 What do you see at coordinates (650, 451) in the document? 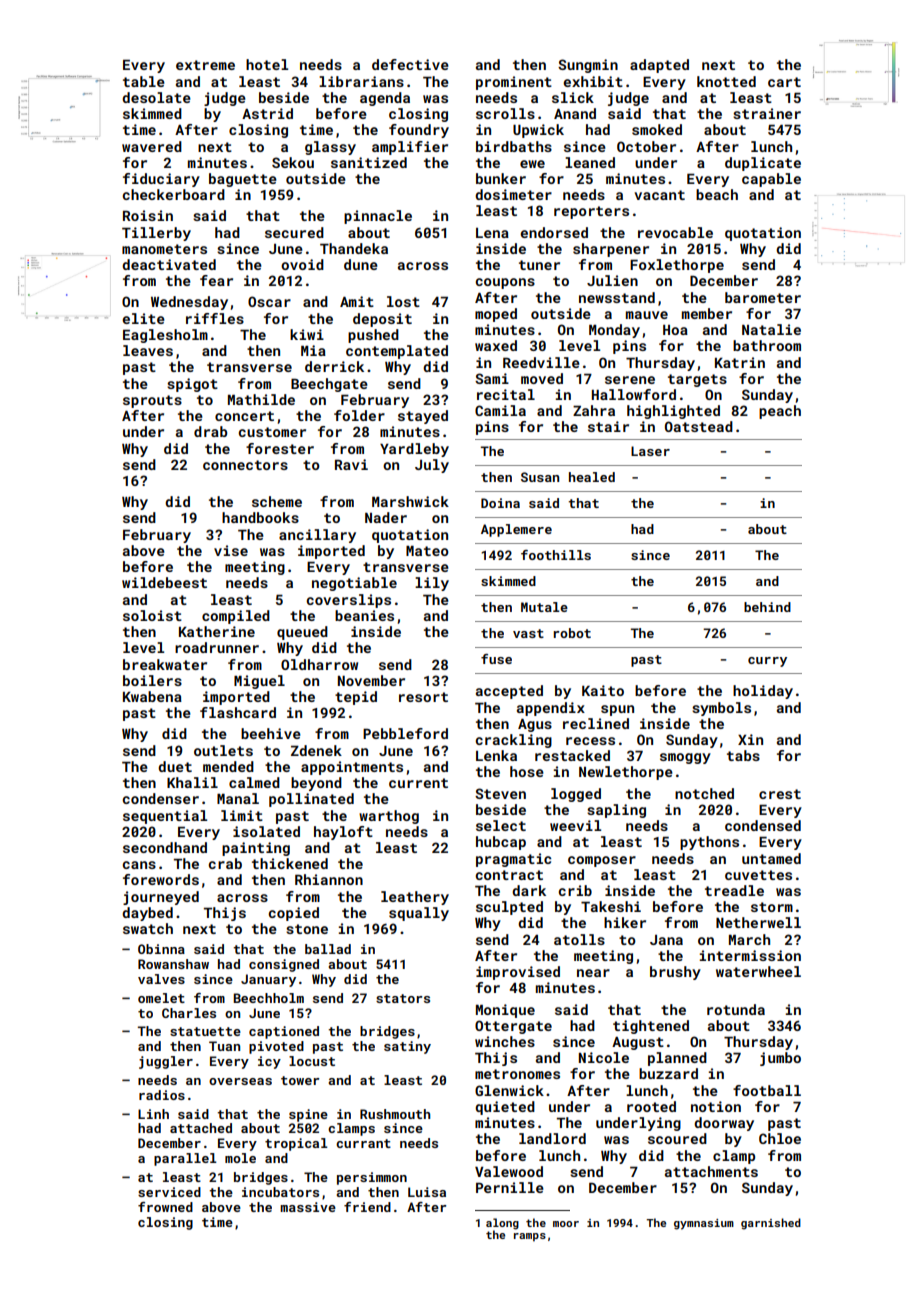
I see `Laser` at bounding box center [650, 451].
